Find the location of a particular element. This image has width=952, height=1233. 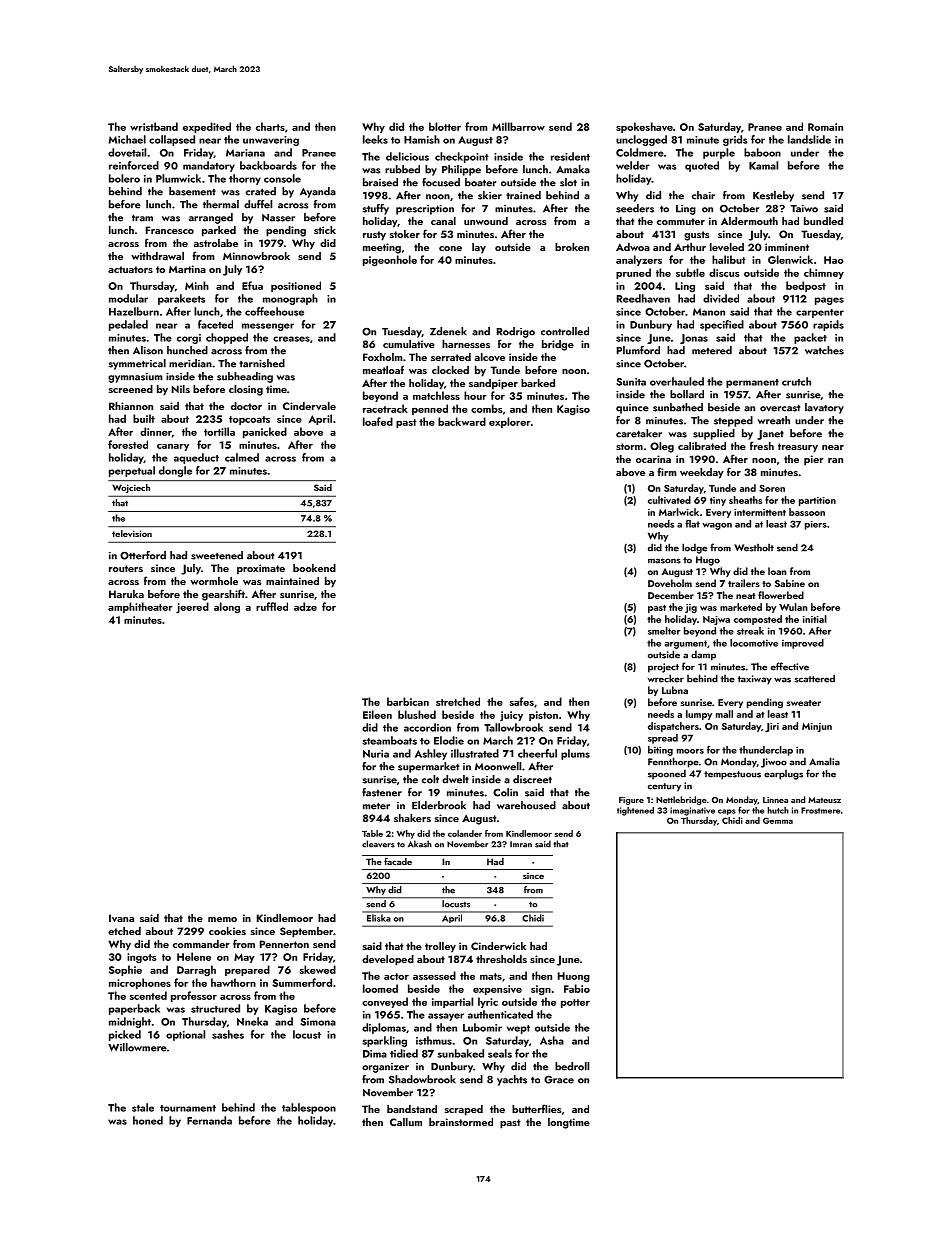

charts is located at coordinates (270, 126).
